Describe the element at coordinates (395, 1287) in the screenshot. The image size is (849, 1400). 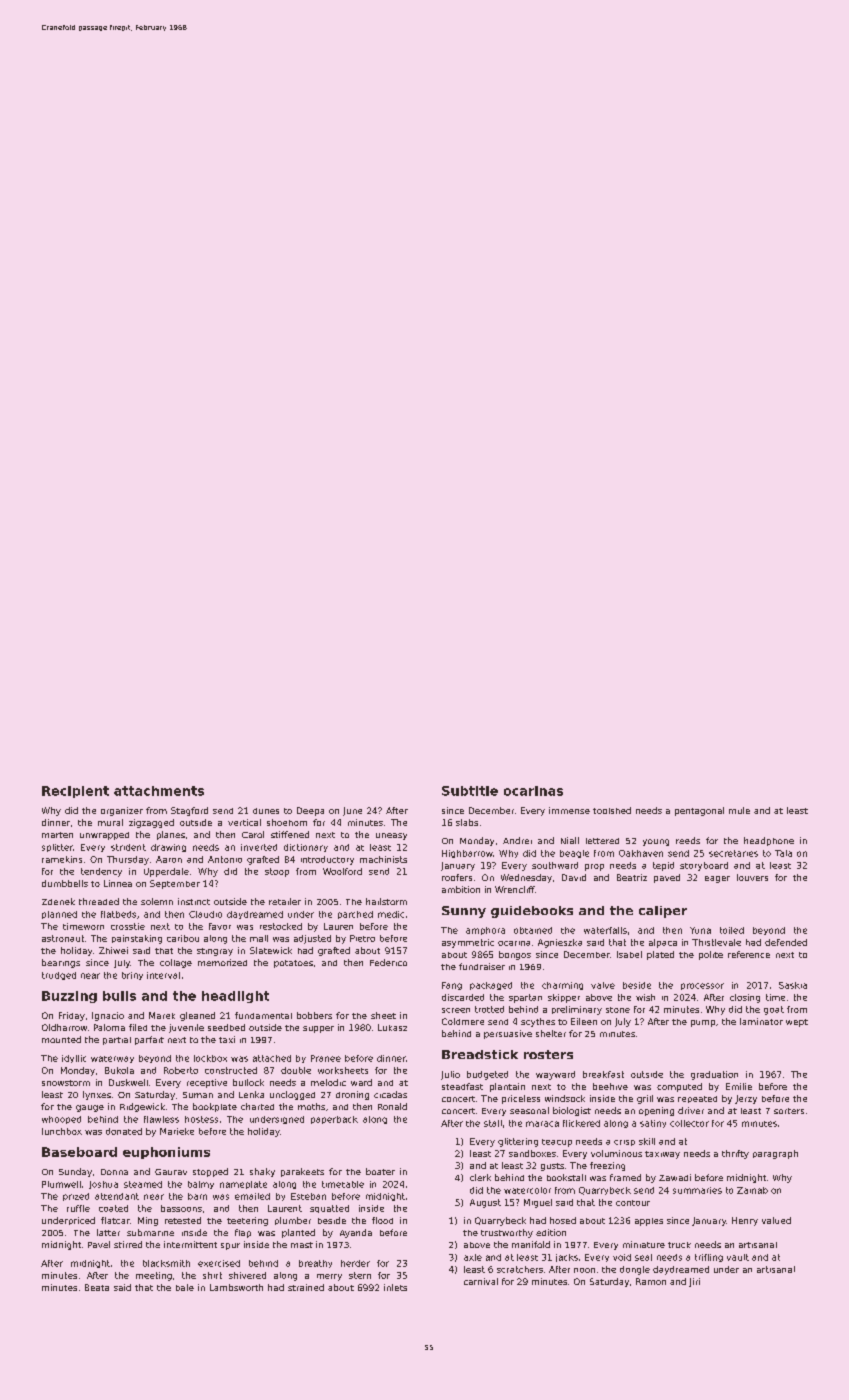
I see `inlets` at that location.
